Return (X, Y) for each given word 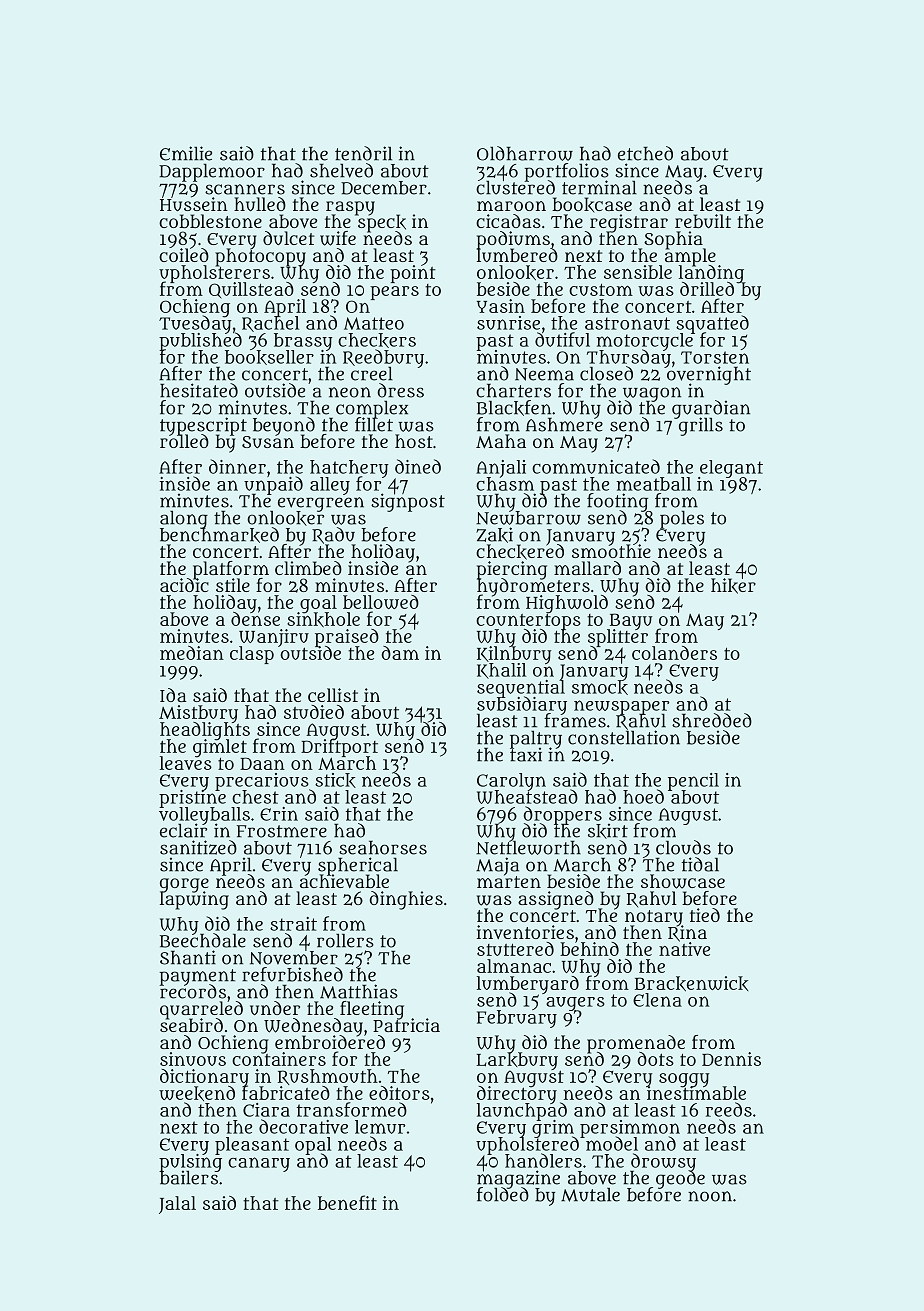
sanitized (198, 847)
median (192, 653)
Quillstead (251, 290)
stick (335, 780)
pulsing (190, 1162)
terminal (599, 187)
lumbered (517, 255)
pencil (693, 782)
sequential (521, 688)
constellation (624, 737)
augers (575, 1004)
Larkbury (517, 1061)
